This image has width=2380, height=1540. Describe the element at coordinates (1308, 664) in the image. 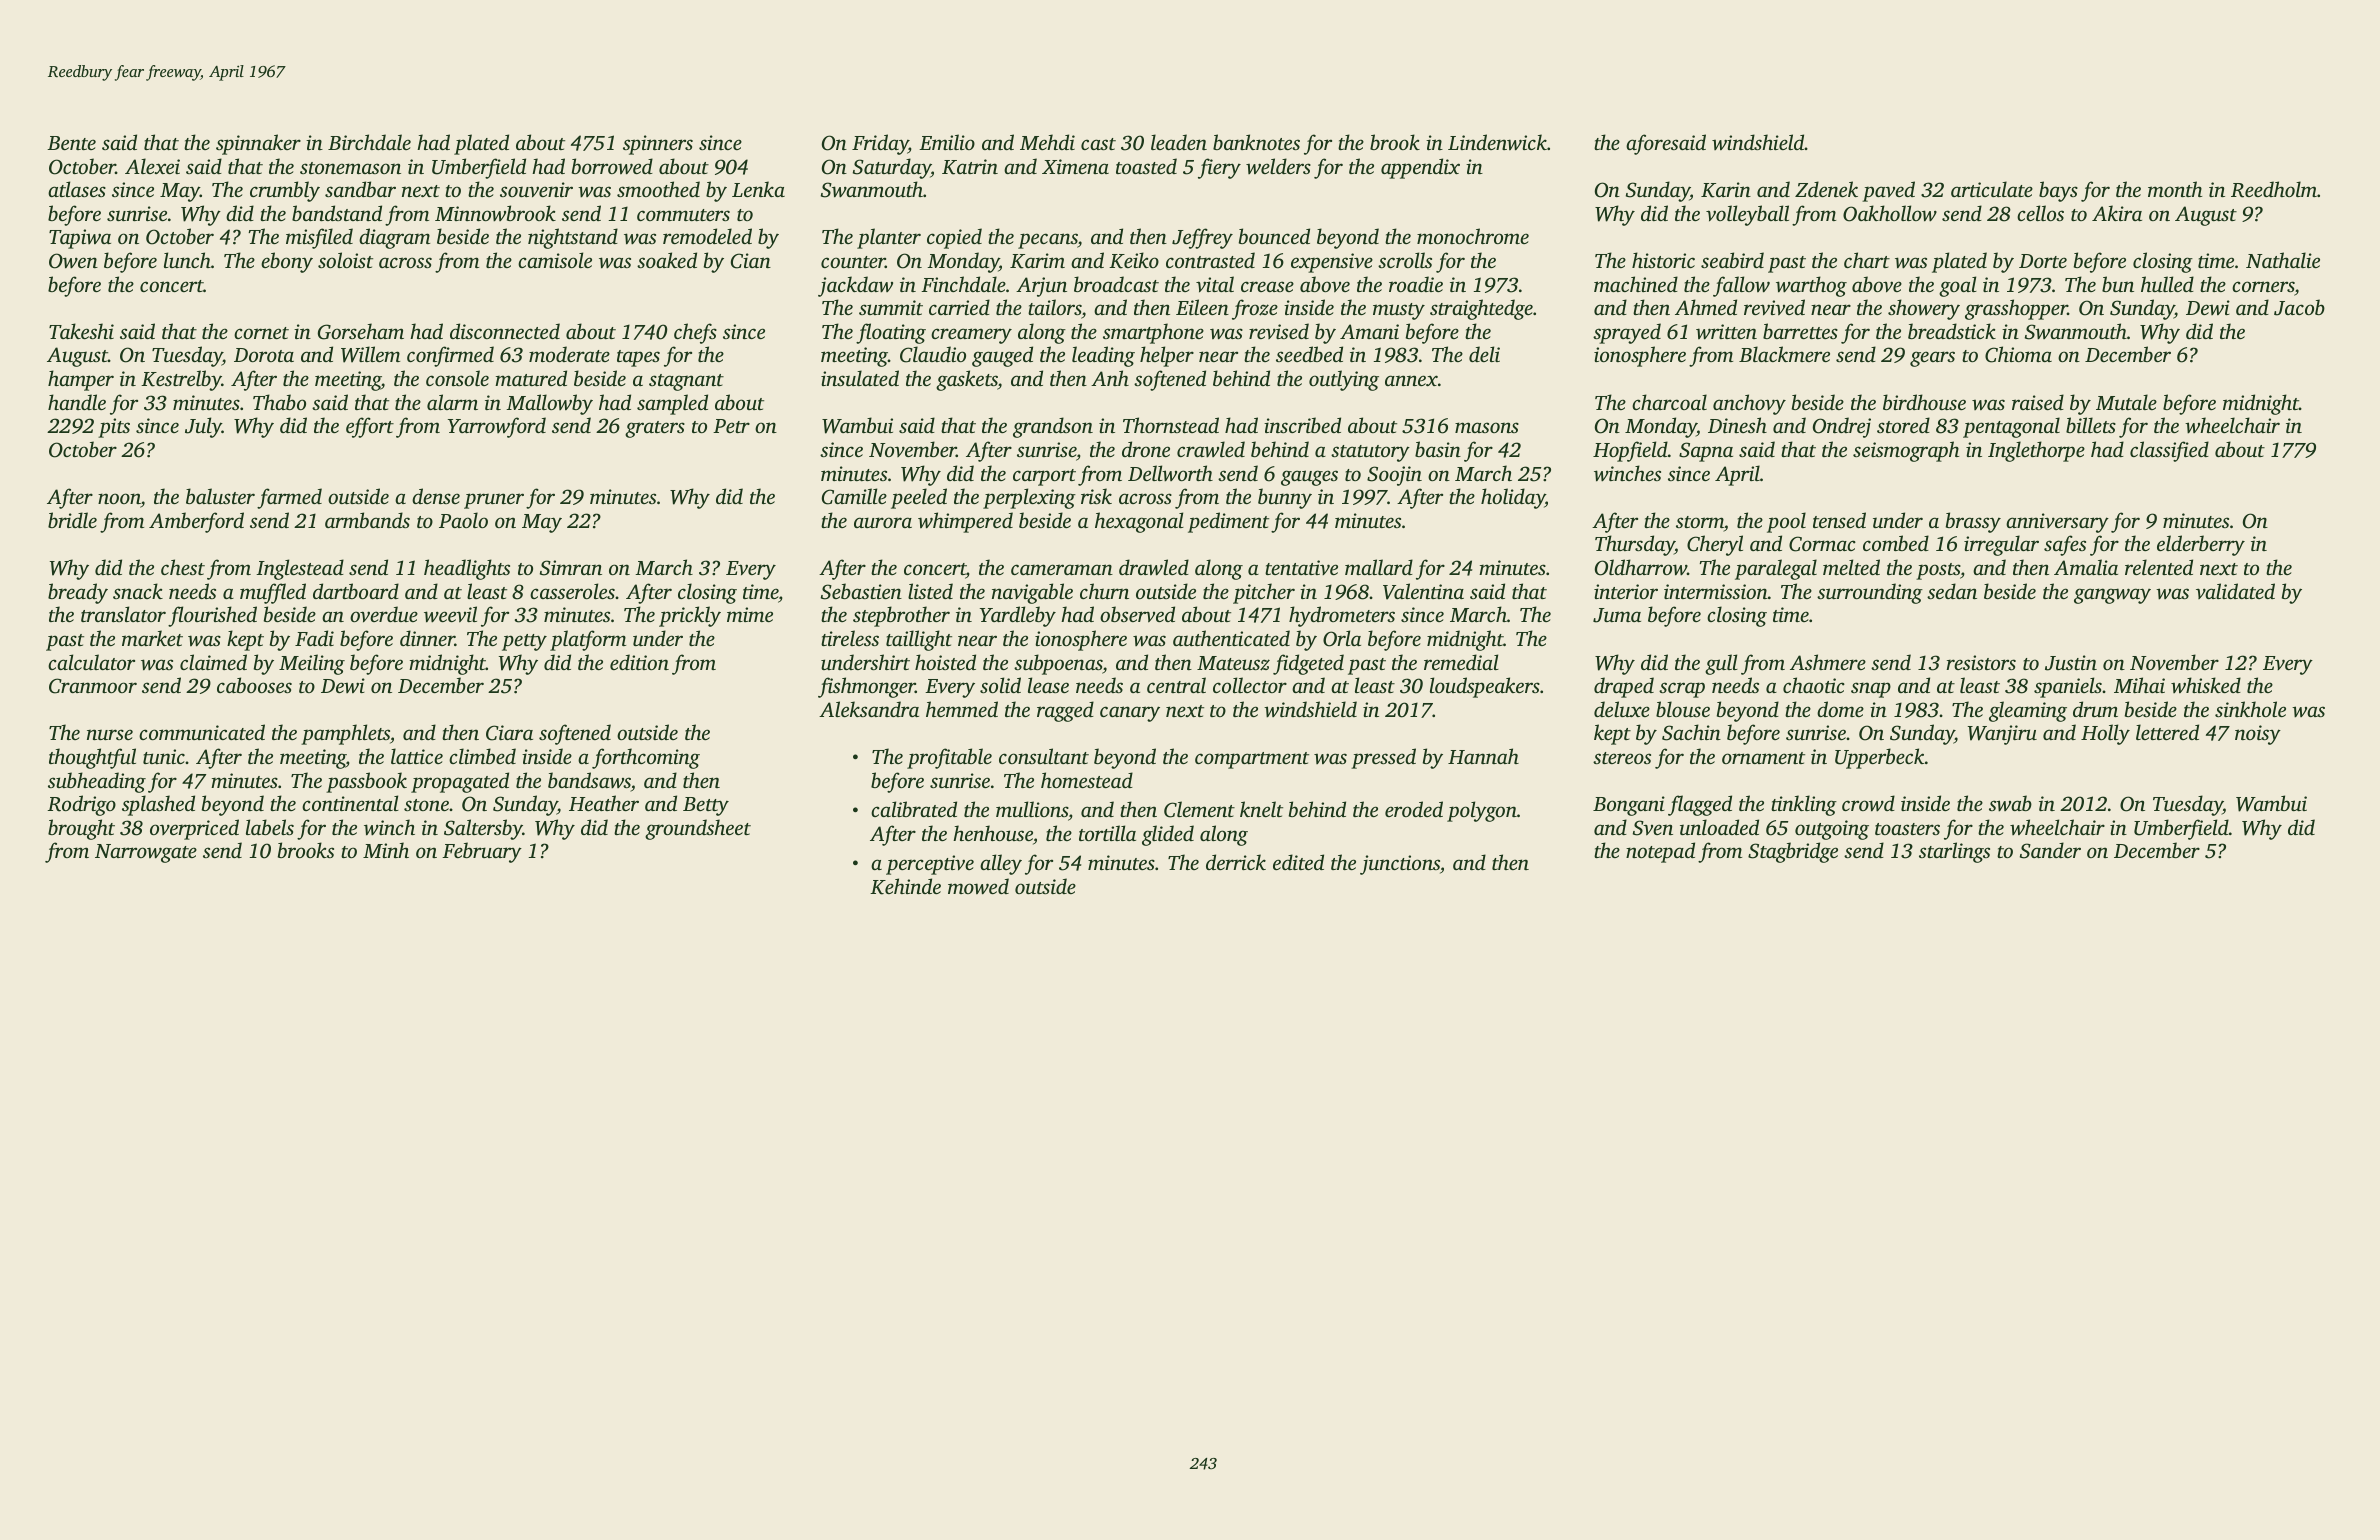

I see `fidgeted` at that location.
